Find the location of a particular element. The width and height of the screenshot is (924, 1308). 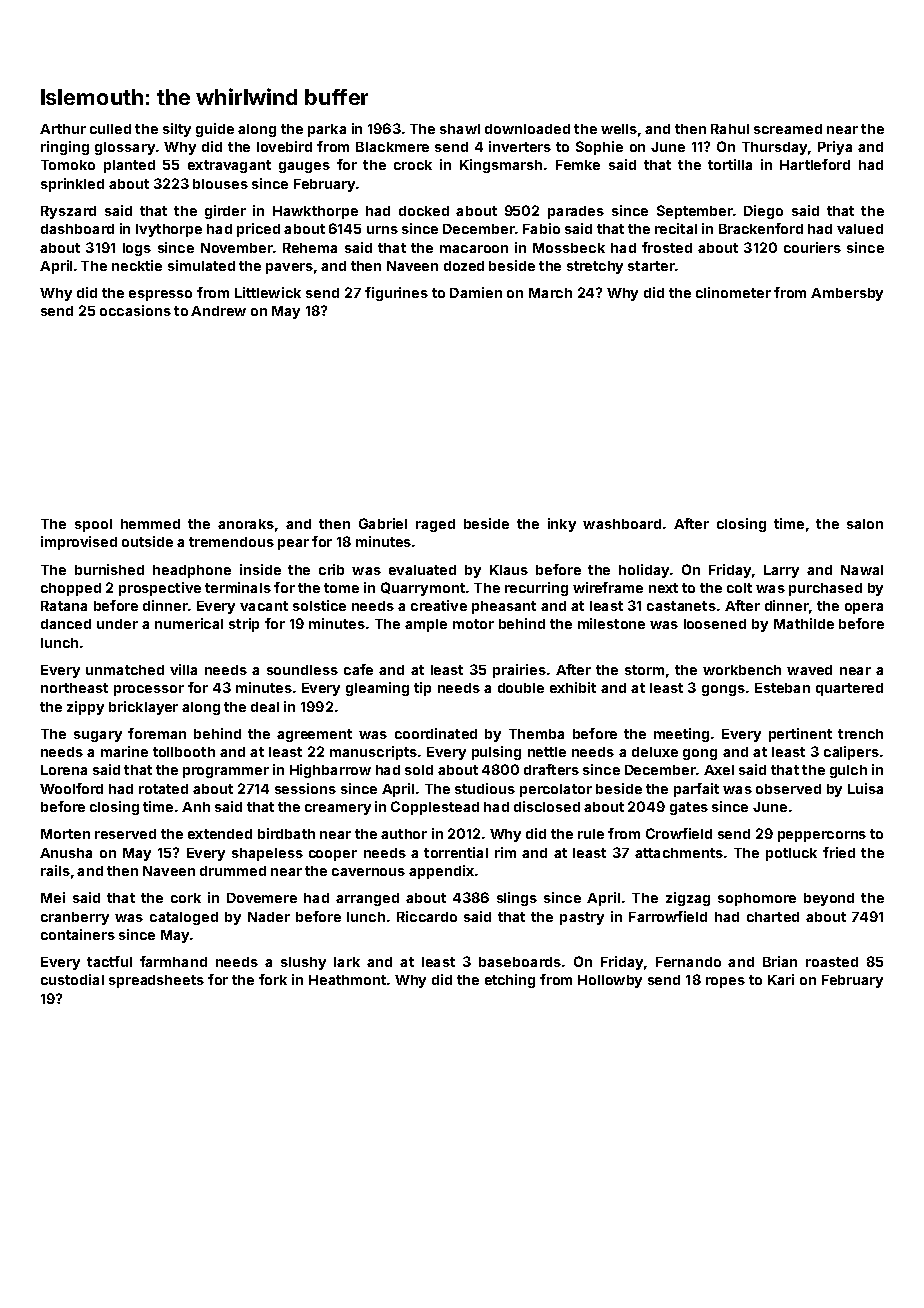

vacant is located at coordinates (264, 606).
